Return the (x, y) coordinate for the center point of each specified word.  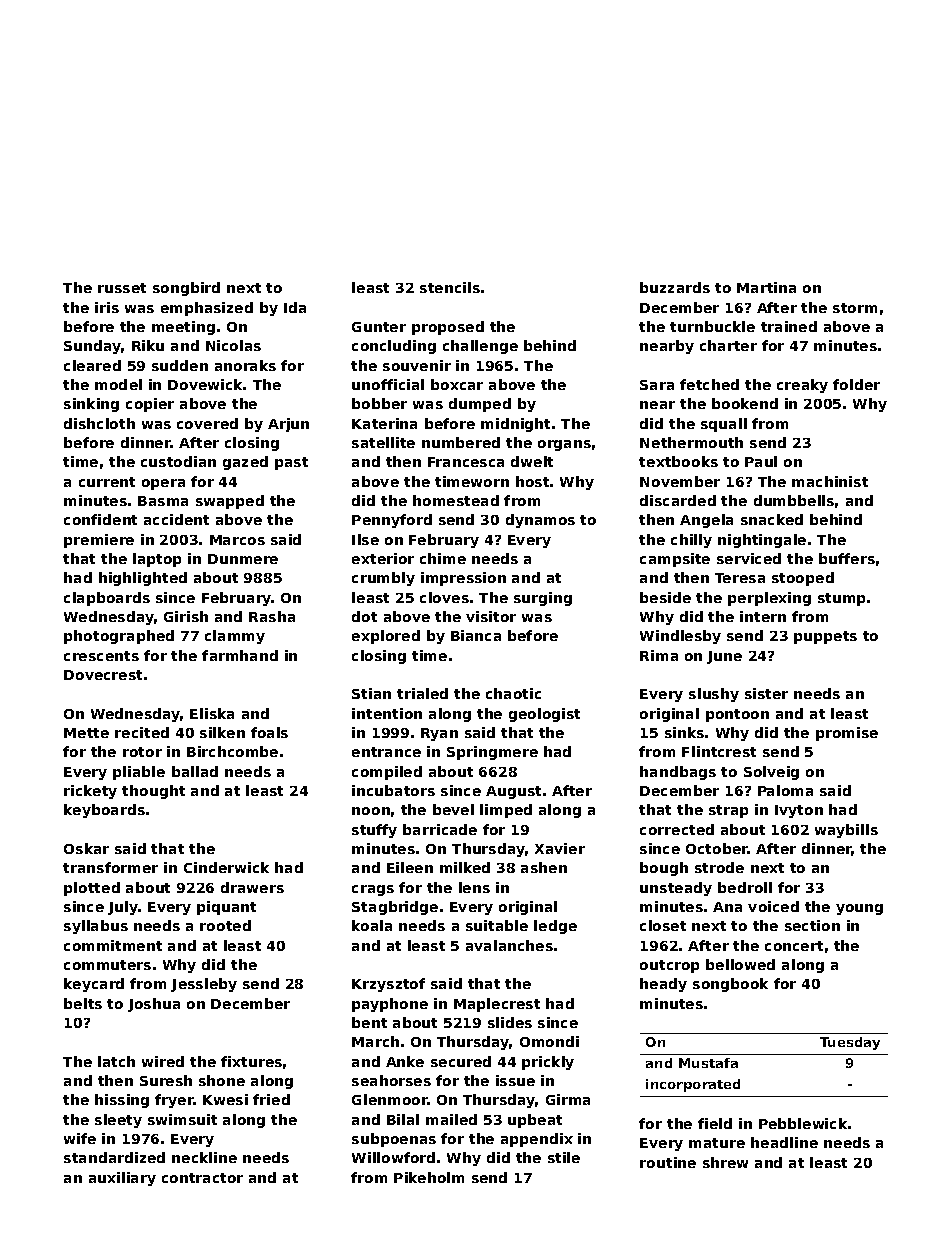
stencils (450, 287)
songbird (186, 289)
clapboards (107, 599)
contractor (202, 1178)
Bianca (476, 635)
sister (766, 693)
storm (855, 308)
